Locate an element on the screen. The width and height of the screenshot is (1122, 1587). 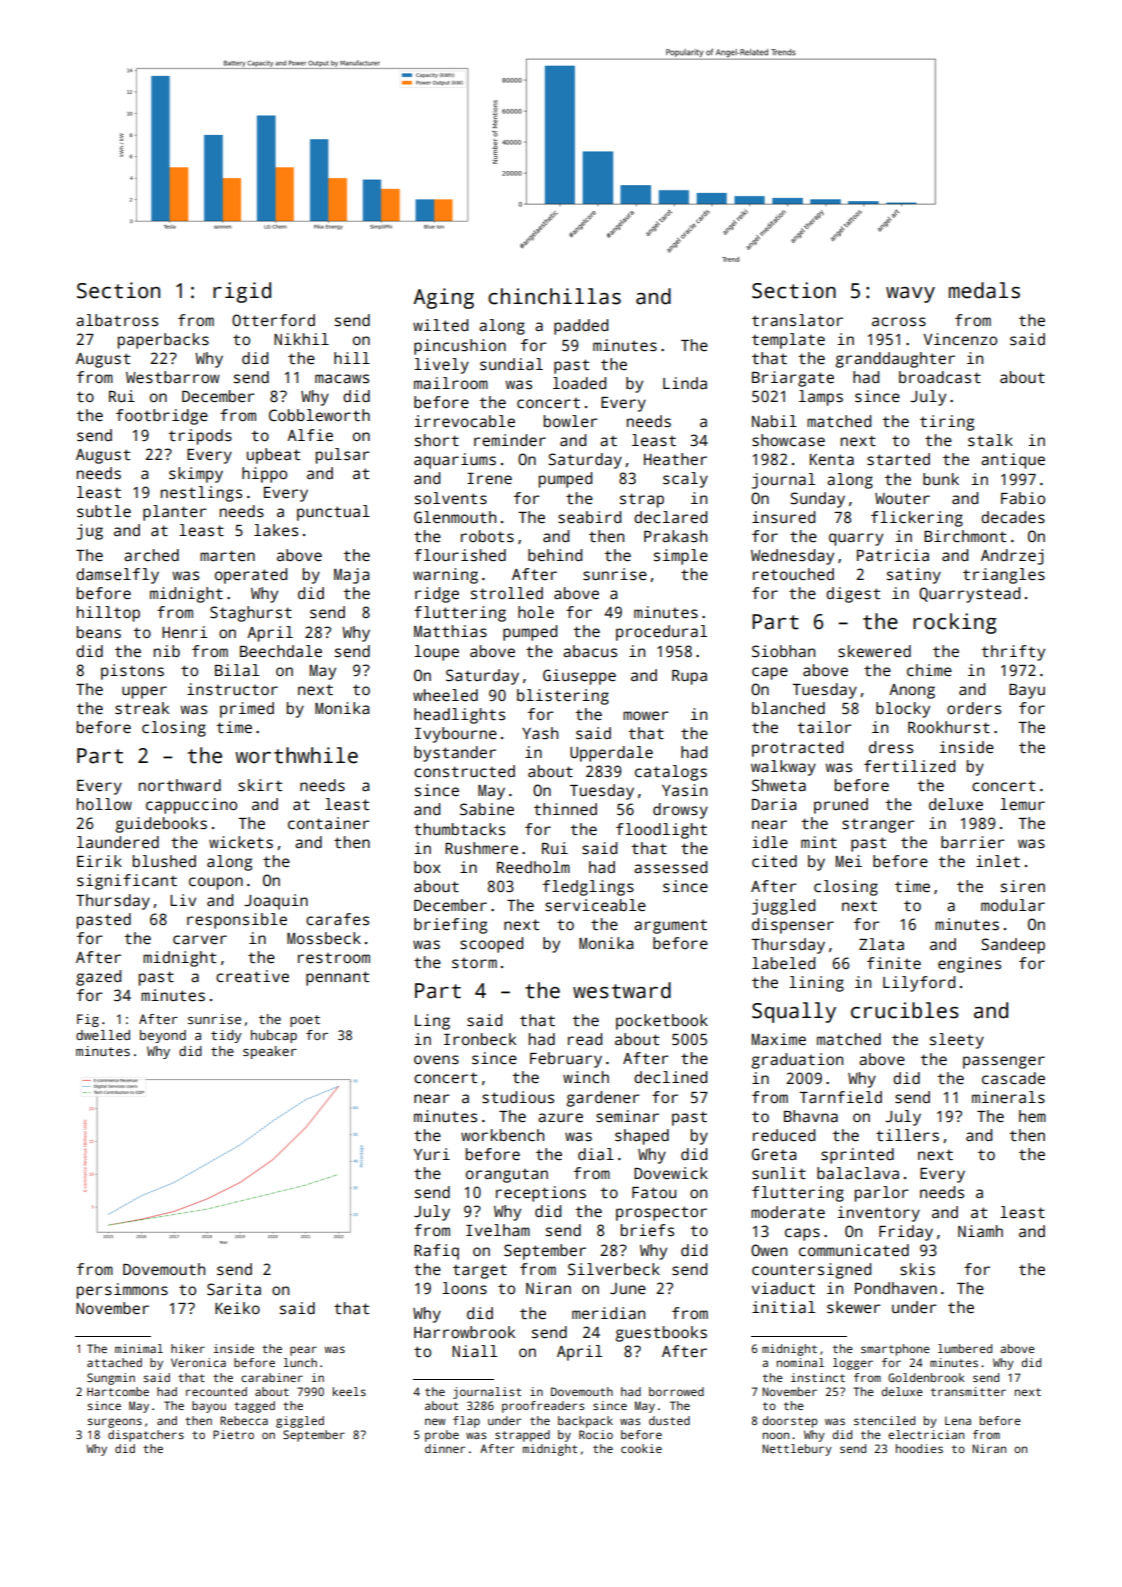
padded is located at coordinates (581, 327).
